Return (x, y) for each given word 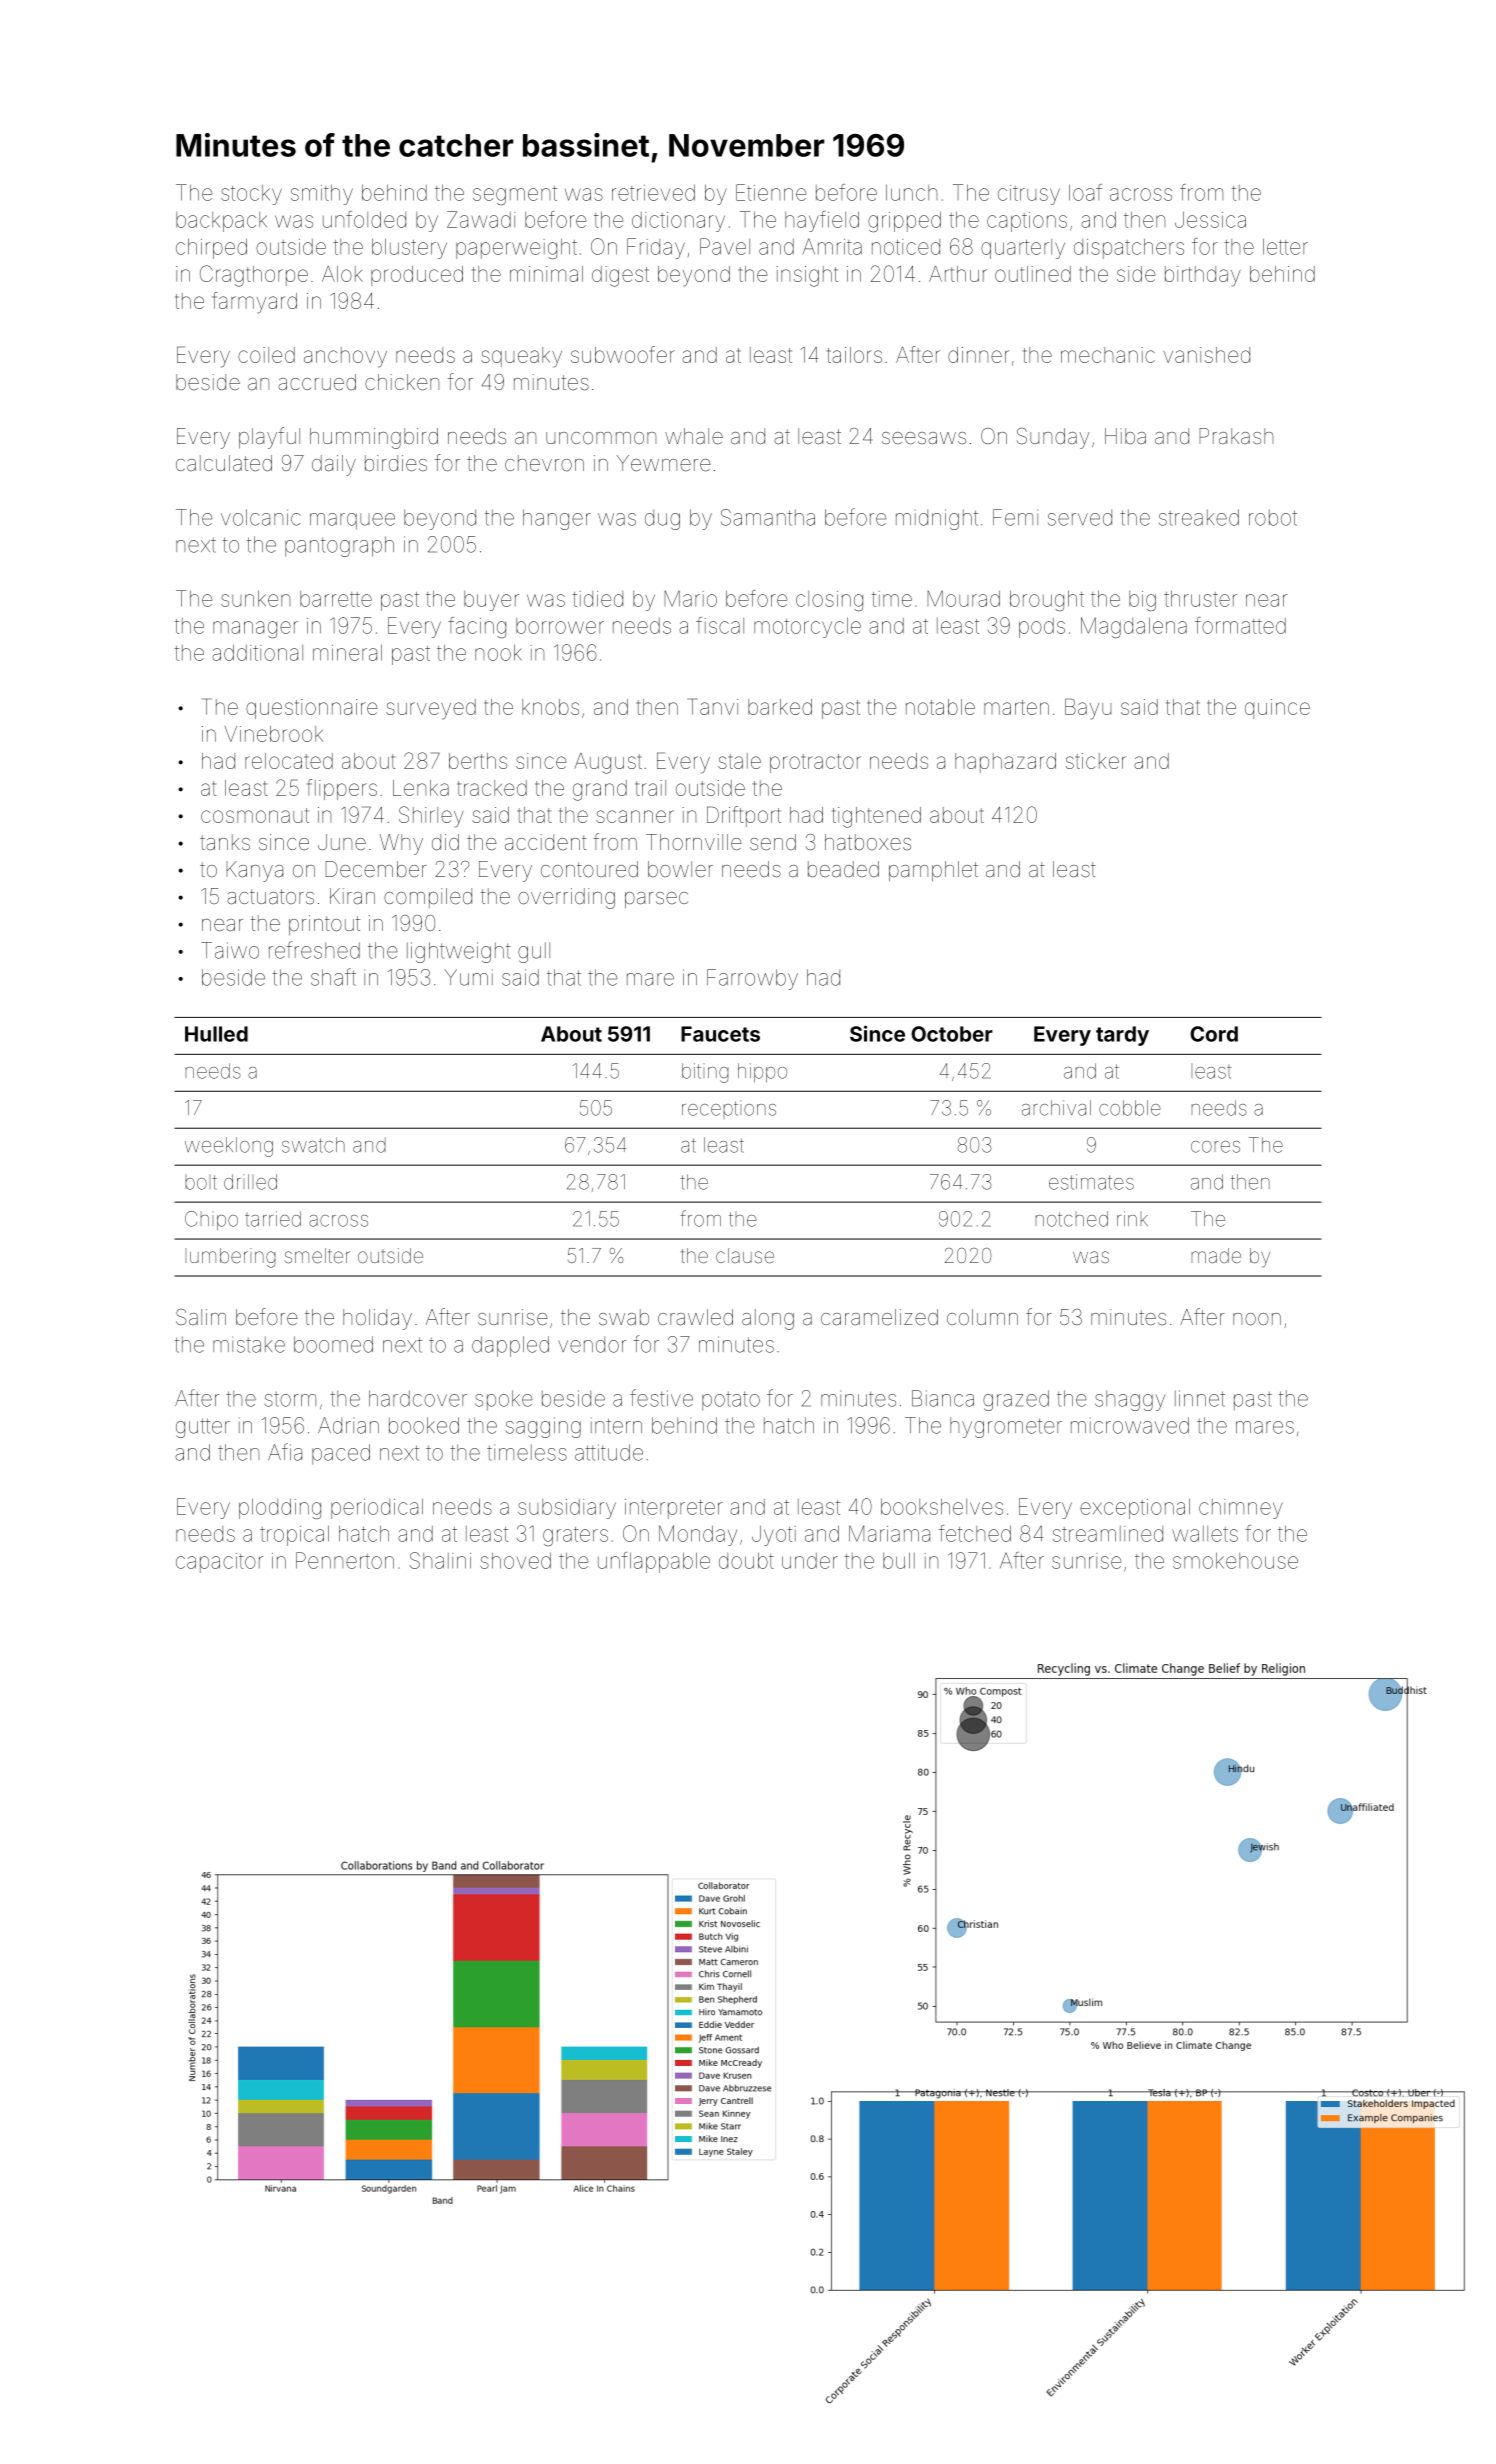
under (810, 1561)
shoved (515, 1560)
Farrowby (752, 979)
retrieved (653, 192)
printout (324, 925)
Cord (1214, 1034)
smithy (322, 194)
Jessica (1210, 219)
